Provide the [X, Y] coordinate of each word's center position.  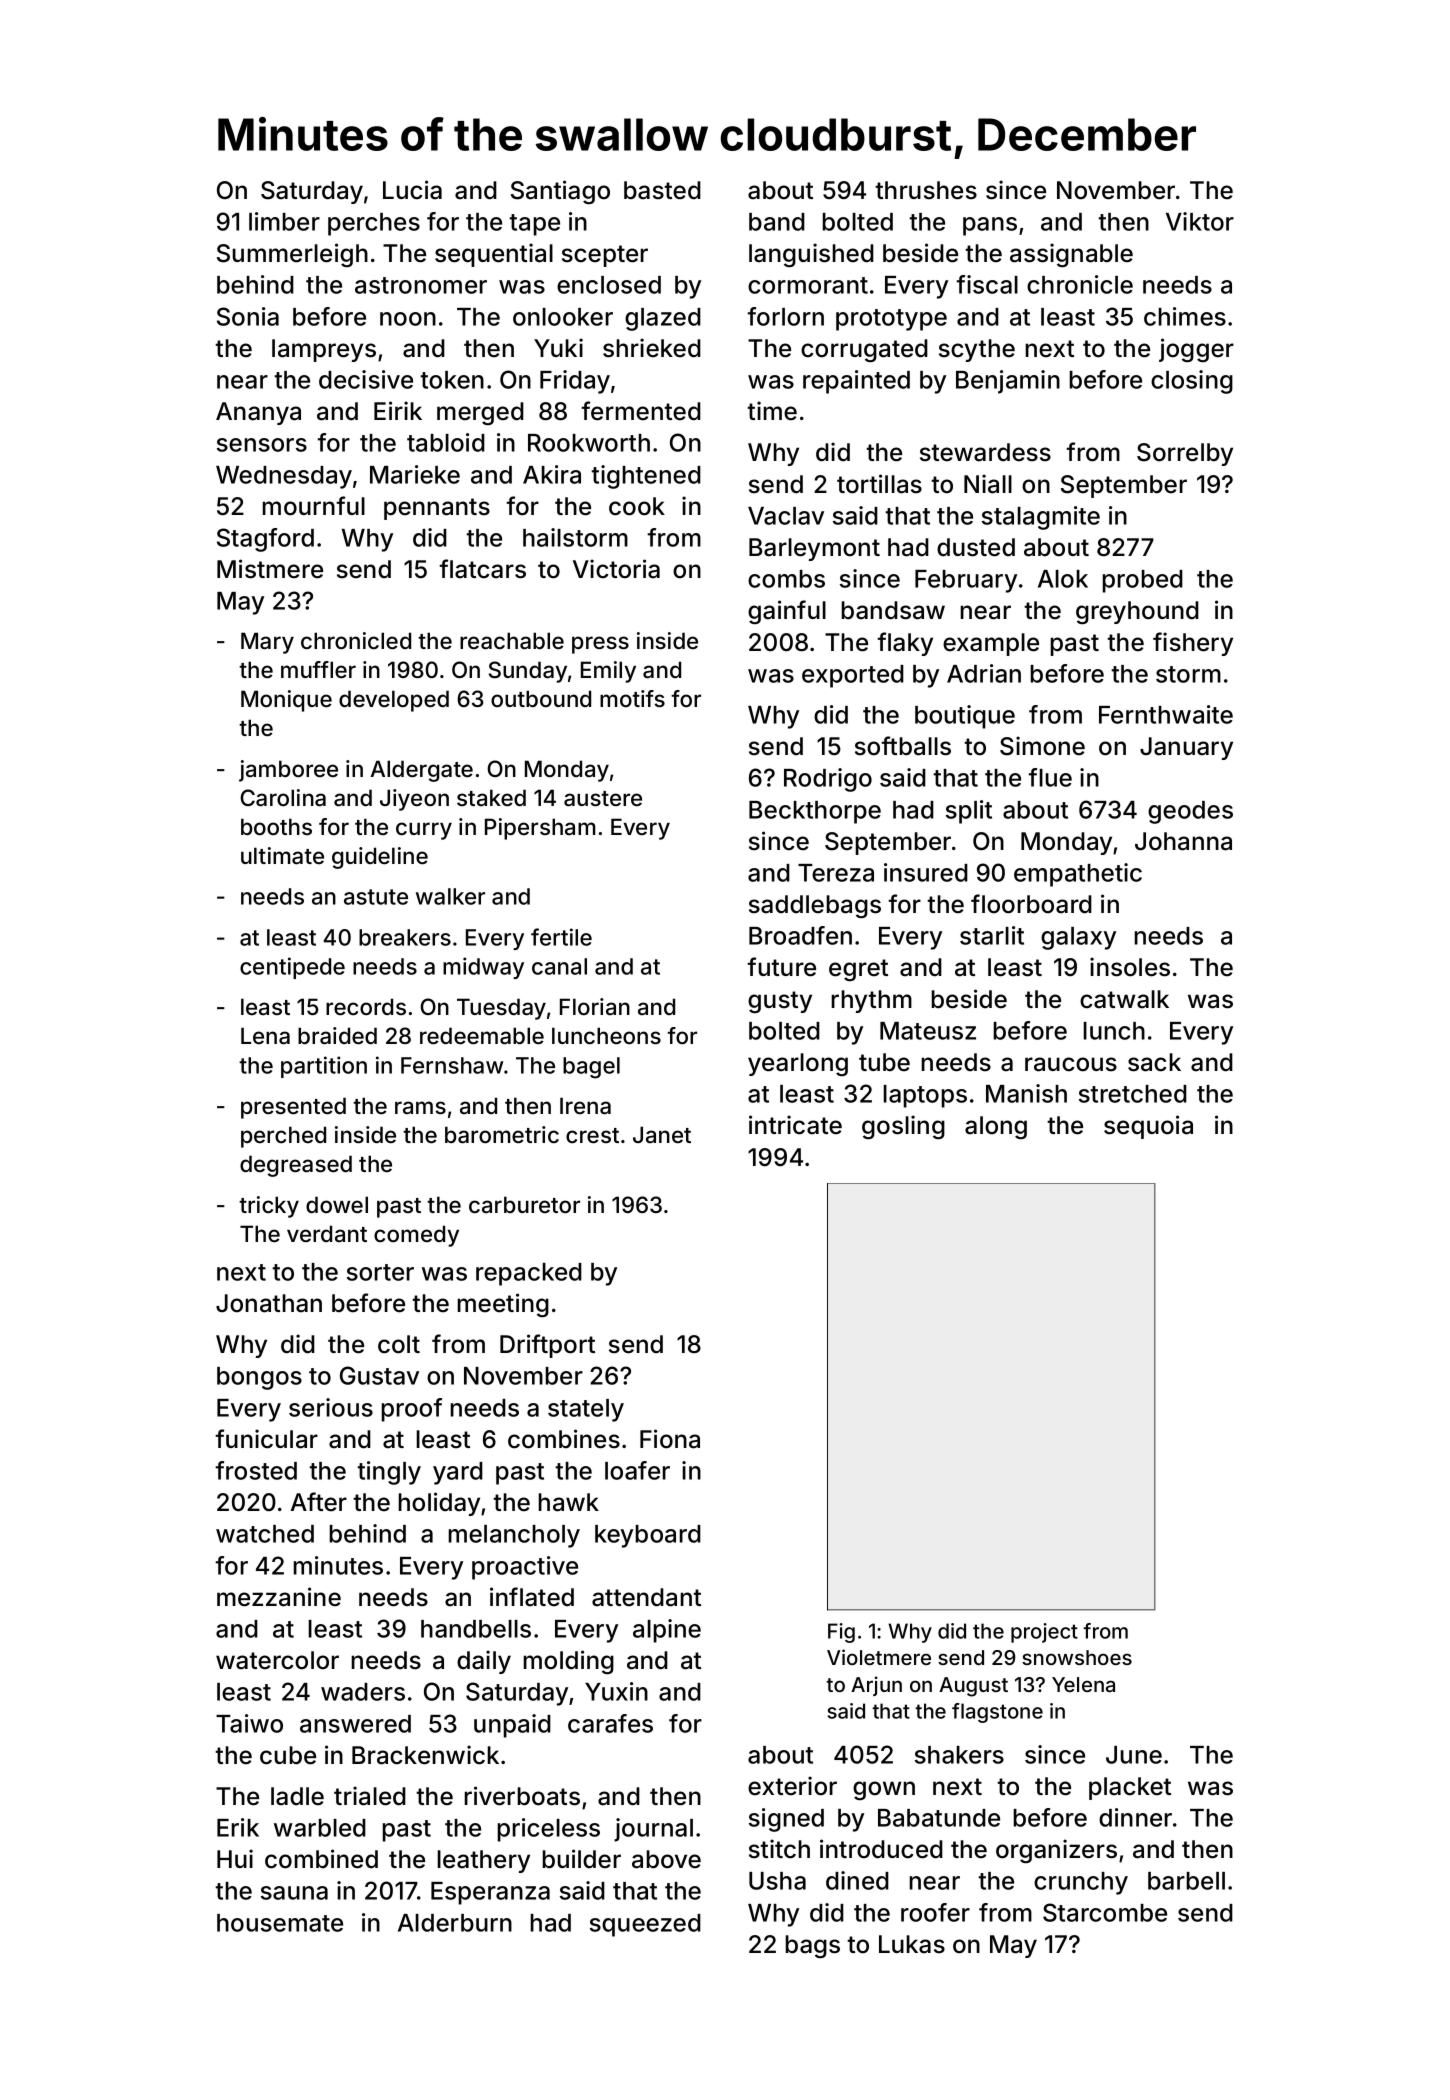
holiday [439, 1504]
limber [284, 221]
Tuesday [501, 1009]
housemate [280, 1923]
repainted [856, 382]
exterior [792, 1786]
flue [1050, 777]
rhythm [872, 1001]
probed [1143, 581]
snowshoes [1077, 1657]
